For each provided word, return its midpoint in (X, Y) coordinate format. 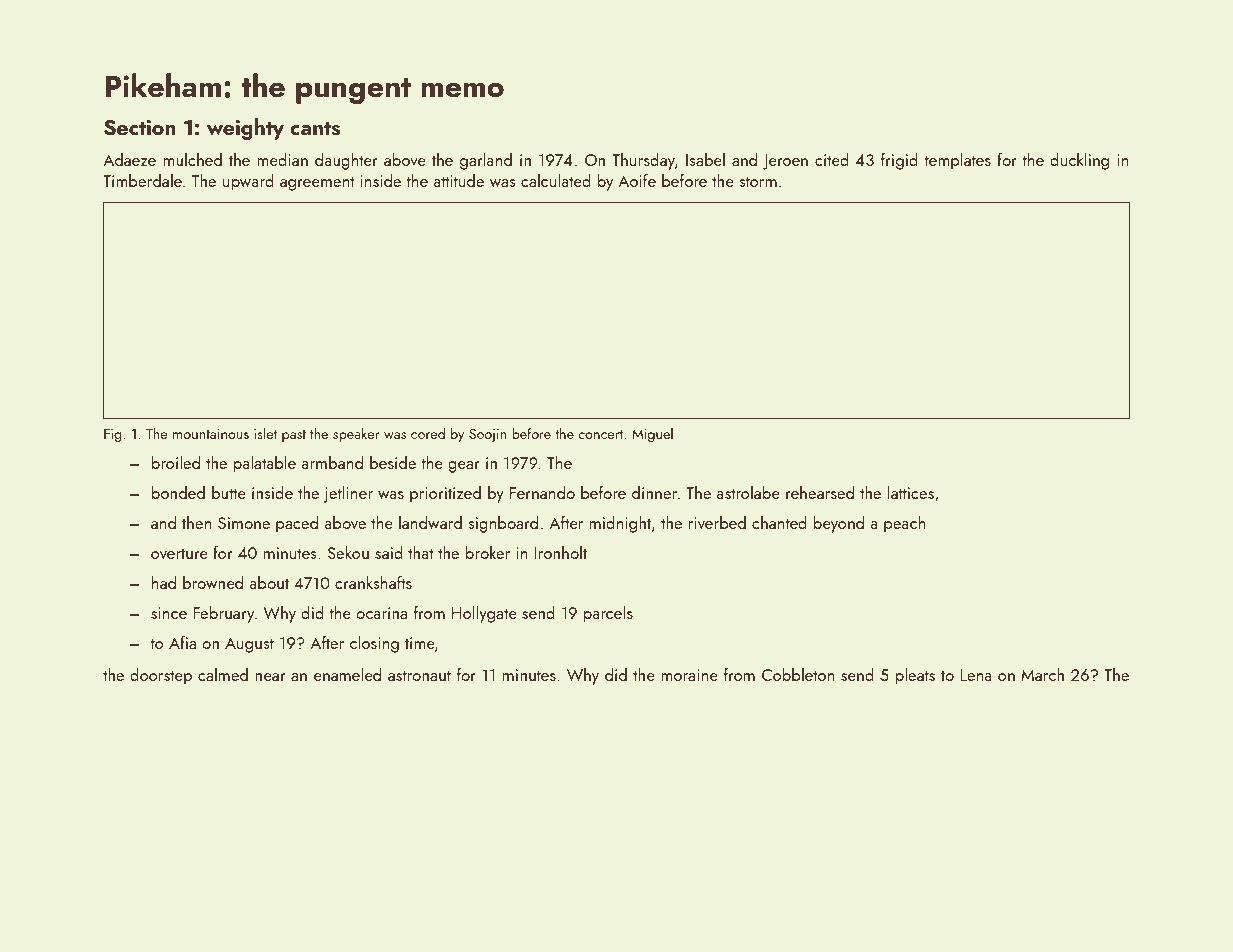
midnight (620, 524)
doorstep (161, 676)
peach (905, 524)
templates (957, 161)
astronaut (419, 675)
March (1042, 674)
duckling (1079, 161)
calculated (556, 180)
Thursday (643, 161)
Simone (244, 523)
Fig (113, 435)
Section (140, 128)
